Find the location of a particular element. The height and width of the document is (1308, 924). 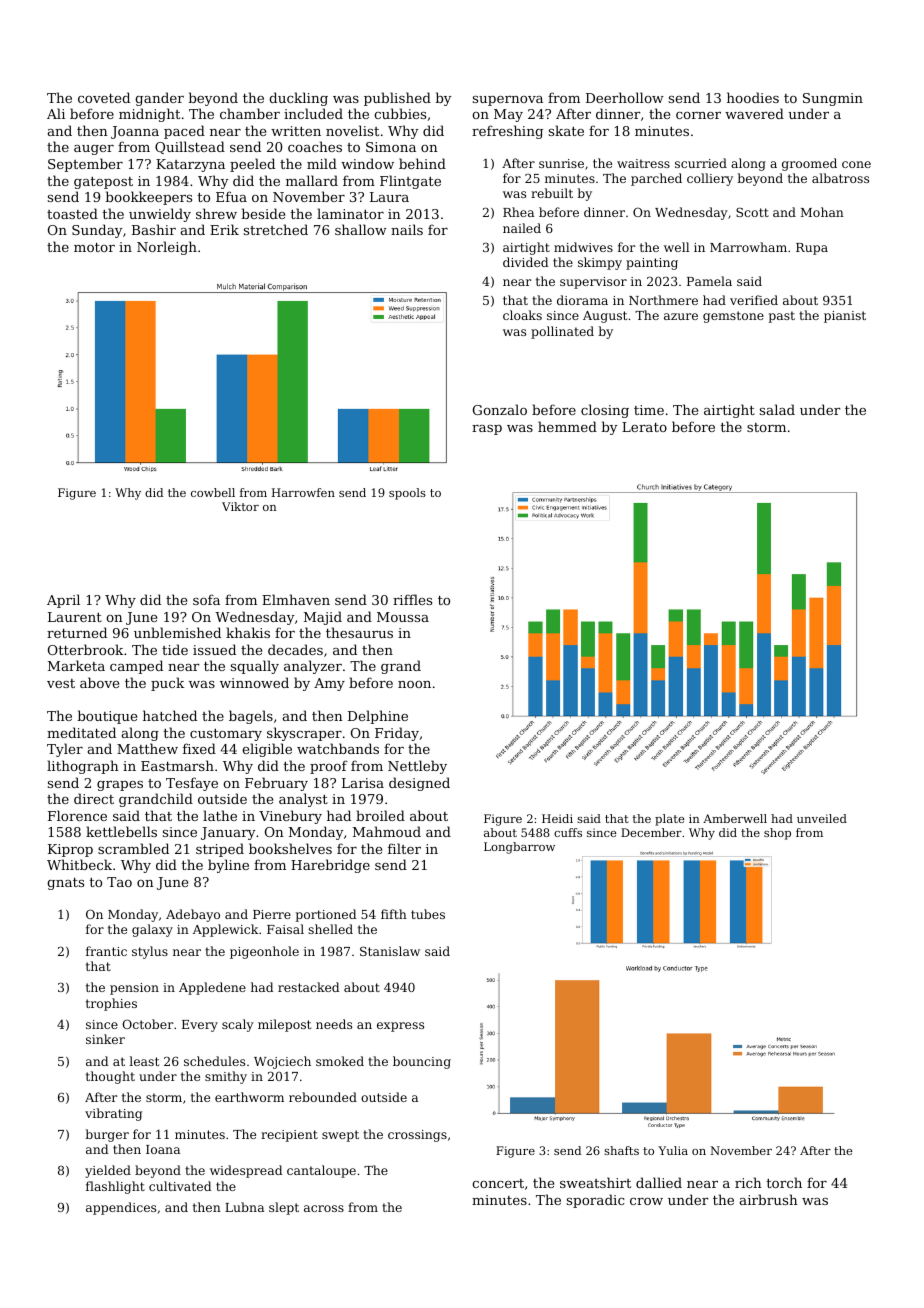

shop is located at coordinates (777, 834).
